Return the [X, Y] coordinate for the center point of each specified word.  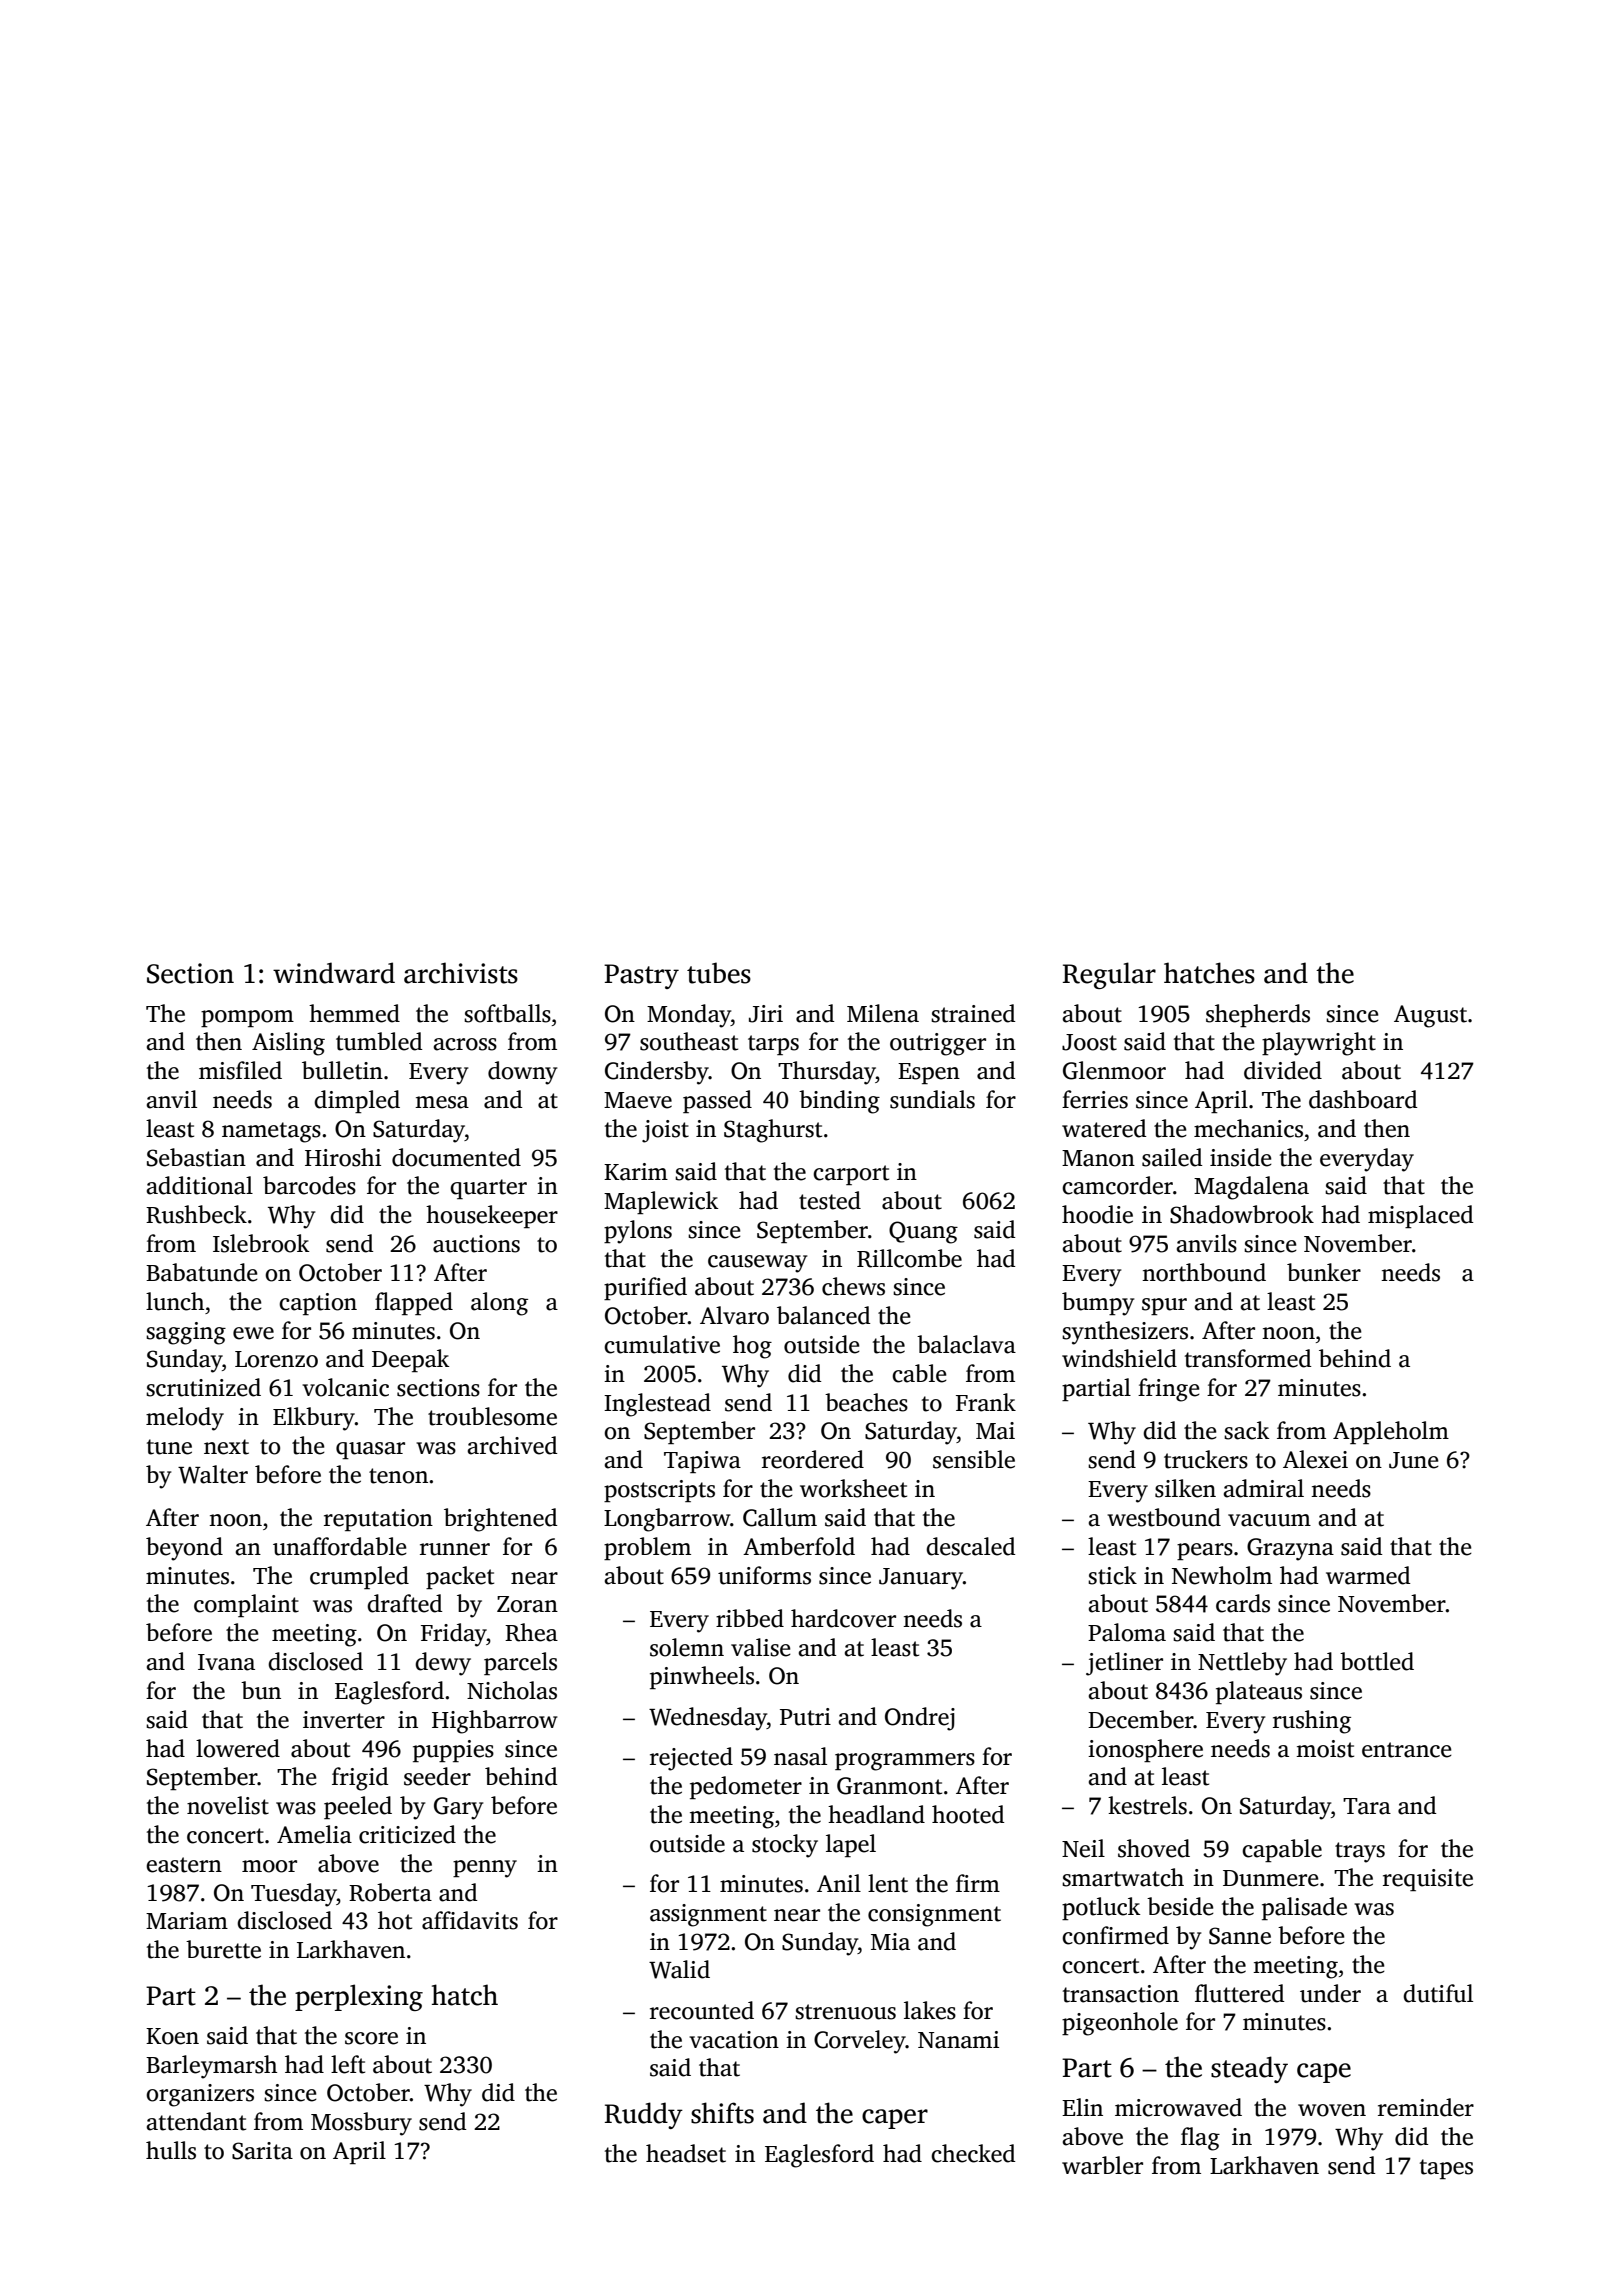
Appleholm [1391, 1432]
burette [223, 1949]
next [226, 1447]
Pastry [641, 976]
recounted [702, 2010]
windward [334, 973]
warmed [1368, 1575]
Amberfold [799, 1546]
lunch [175, 1301]
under [1330, 1993]
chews [853, 1286]
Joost [1089, 1042]
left [348, 2064]
